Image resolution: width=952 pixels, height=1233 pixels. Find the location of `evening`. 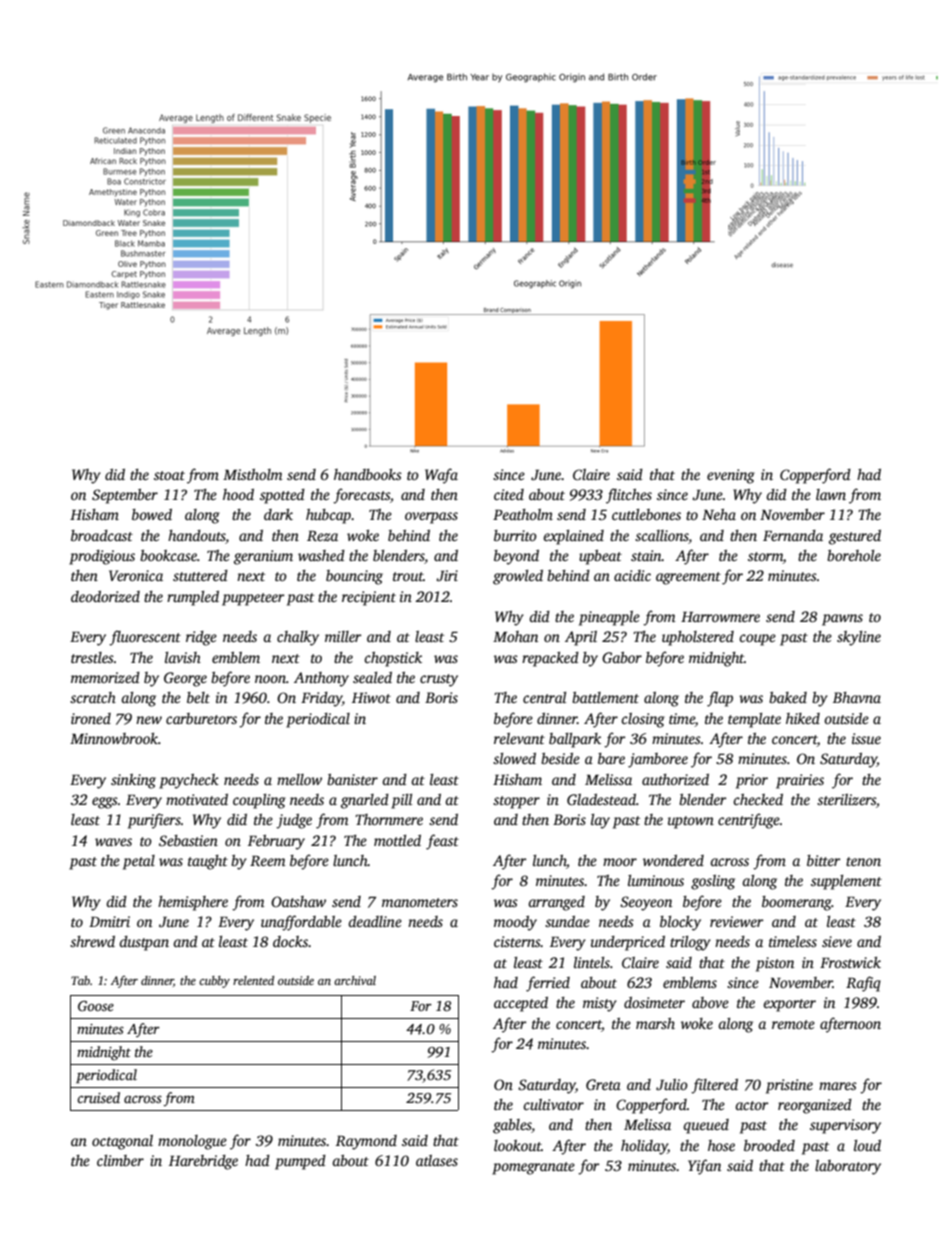

evening is located at coordinates (731, 476).
